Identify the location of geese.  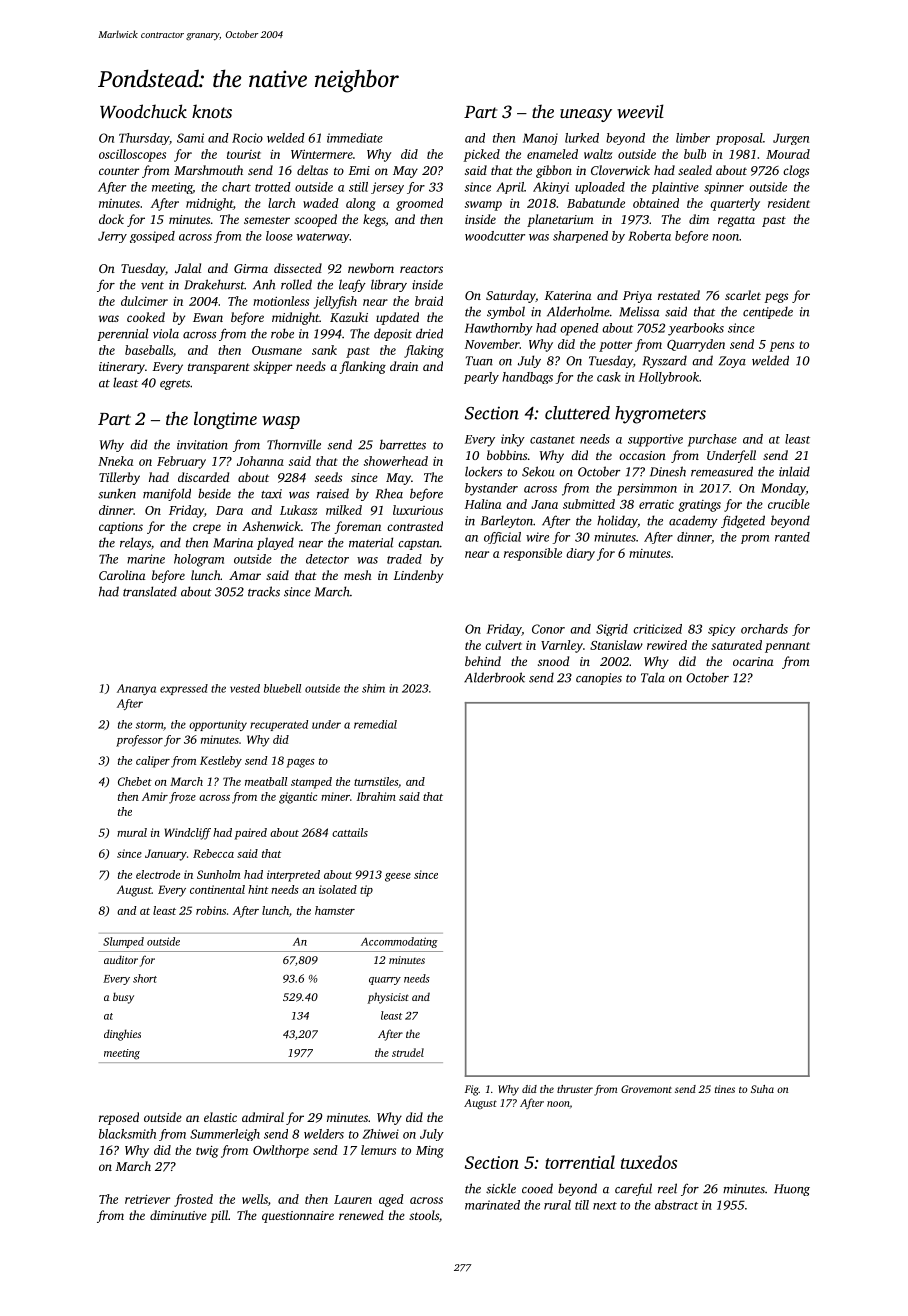
(398, 877).
